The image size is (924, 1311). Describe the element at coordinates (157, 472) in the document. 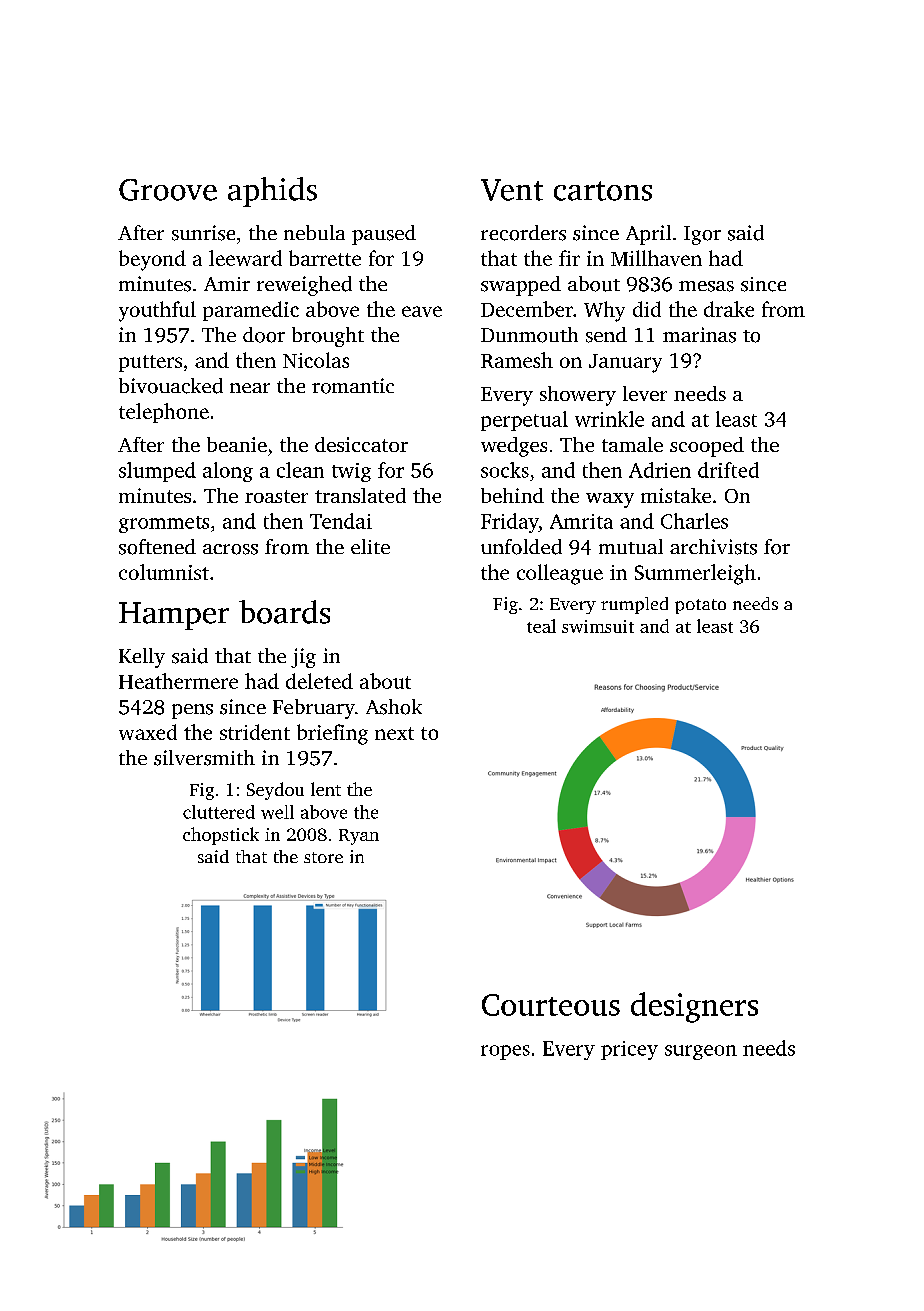

I see `slumped` at that location.
